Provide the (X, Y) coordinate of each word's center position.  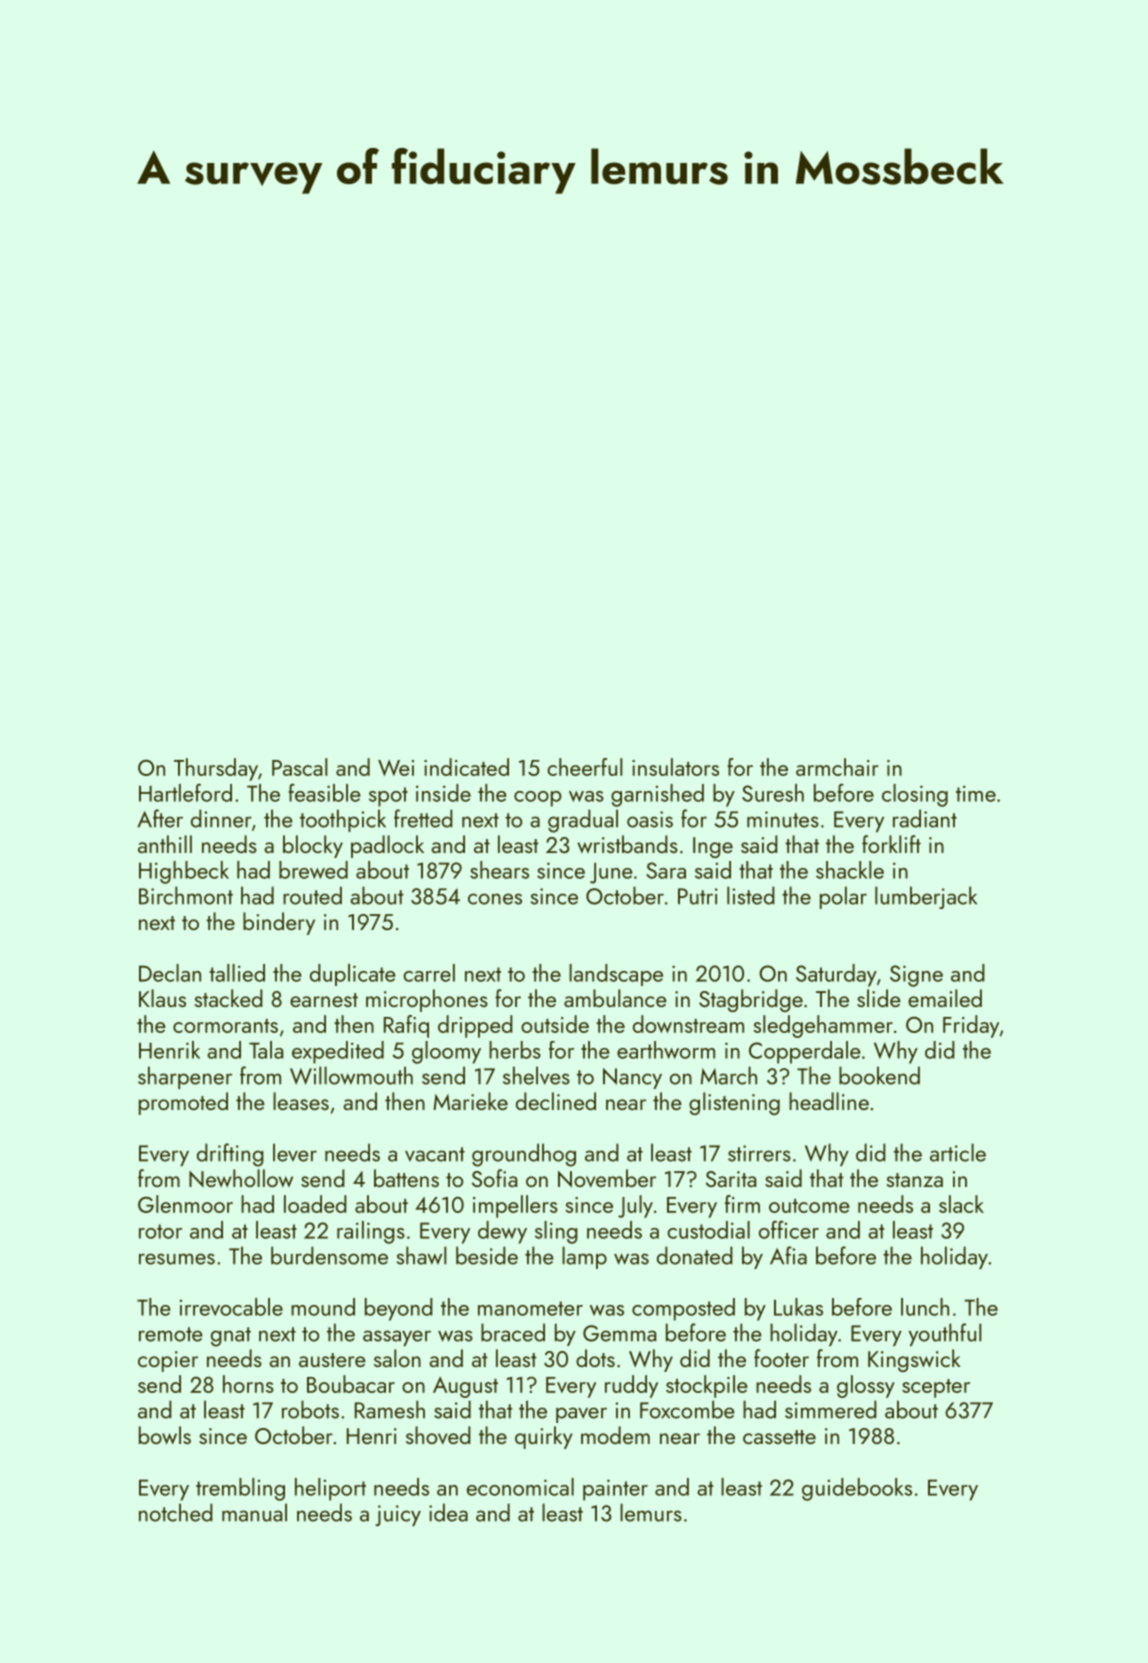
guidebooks (857, 1489)
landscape (616, 975)
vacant (435, 1154)
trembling (240, 1489)
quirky (544, 1437)
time (976, 793)
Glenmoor (185, 1204)
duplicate (353, 975)
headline (829, 1101)
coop (538, 799)
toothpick (343, 820)
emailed (945, 998)
